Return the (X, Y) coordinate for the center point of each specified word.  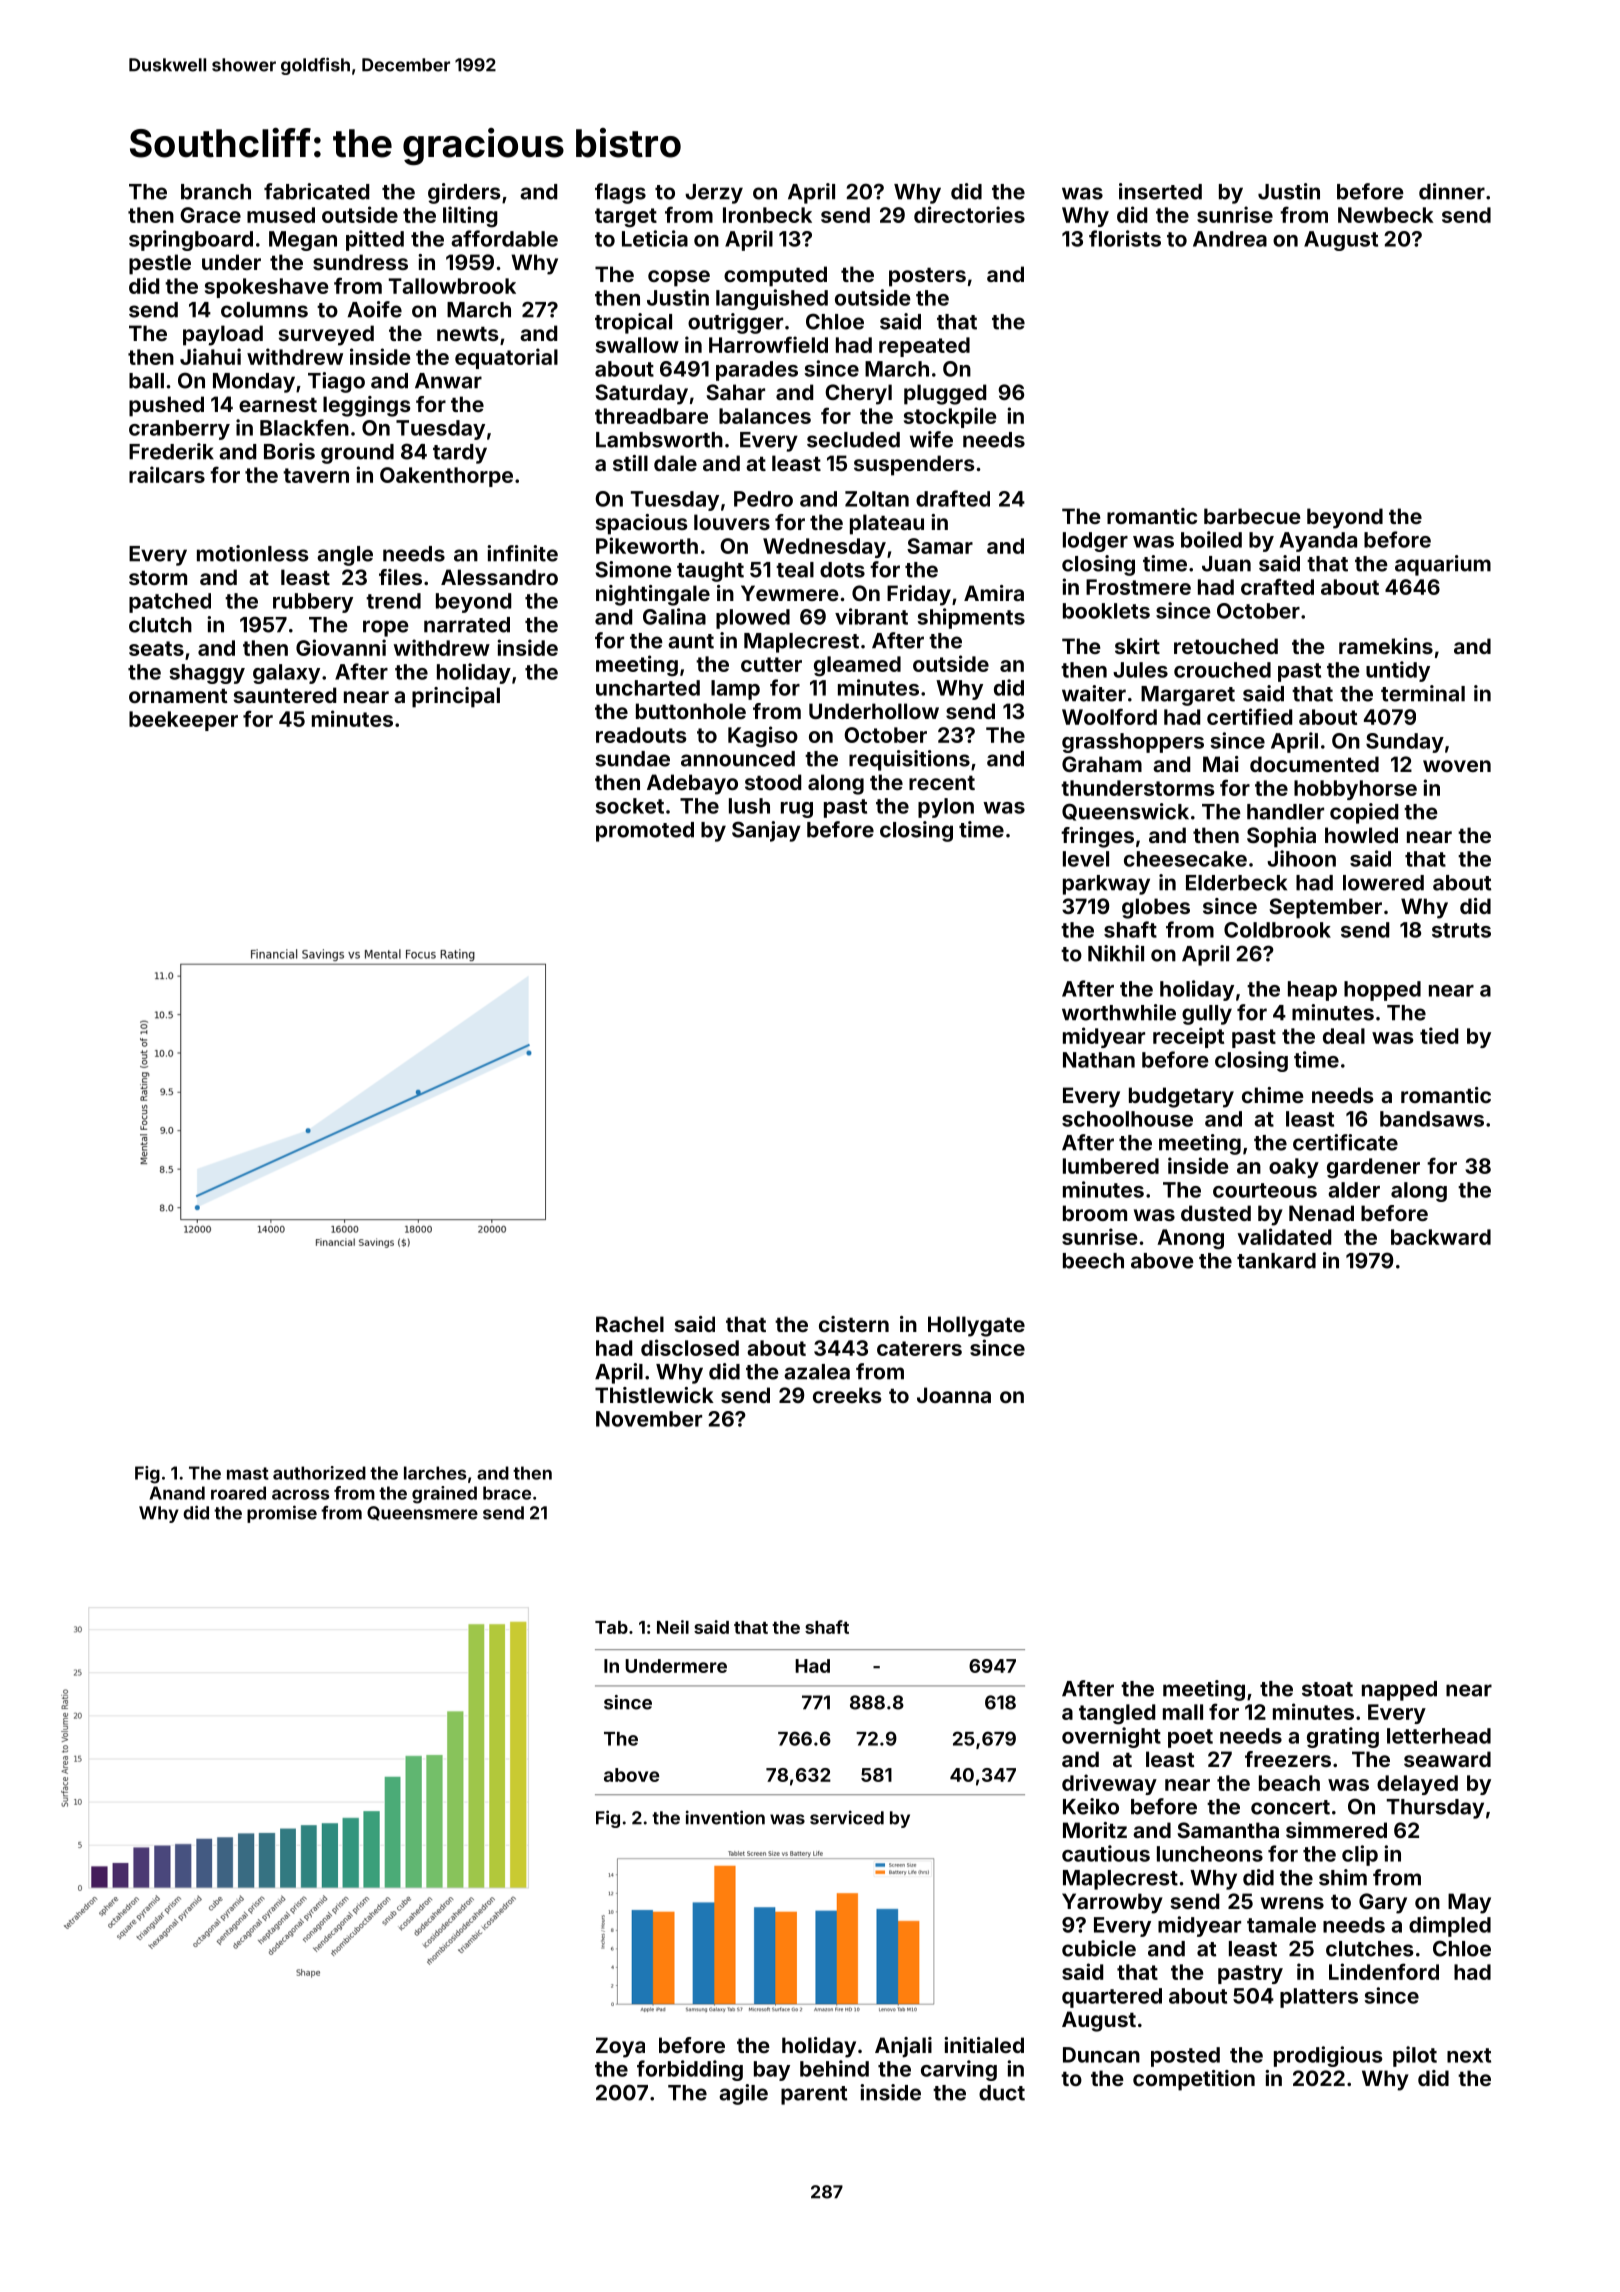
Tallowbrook (452, 286)
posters (927, 277)
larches (435, 1473)
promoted (645, 832)
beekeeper (183, 721)
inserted (1160, 191)
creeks (847, 1395)
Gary (1383, 1903)
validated (1284, 1236)
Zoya (620, 2047)
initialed (984, 2045)
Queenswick (1125, 812)
